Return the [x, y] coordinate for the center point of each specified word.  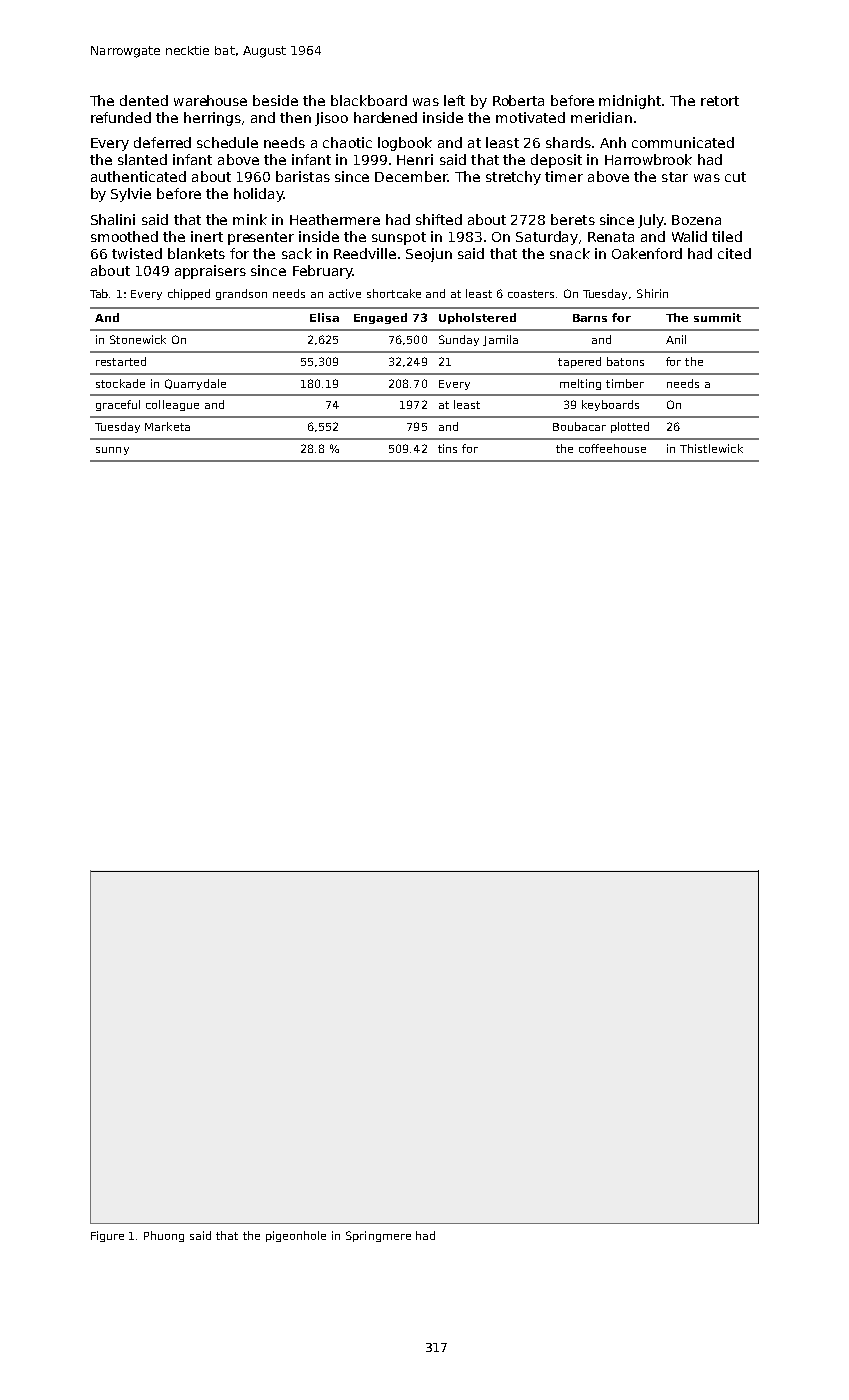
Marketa [167, 426]
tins [447, 448]
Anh [613, 142]
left [454, 100]
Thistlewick [711, 448]
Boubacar [579, 426]
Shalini [113, 219]
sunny [112, 451]
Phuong [164, 1236]
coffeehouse [612, 448]
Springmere [378, 1236]
